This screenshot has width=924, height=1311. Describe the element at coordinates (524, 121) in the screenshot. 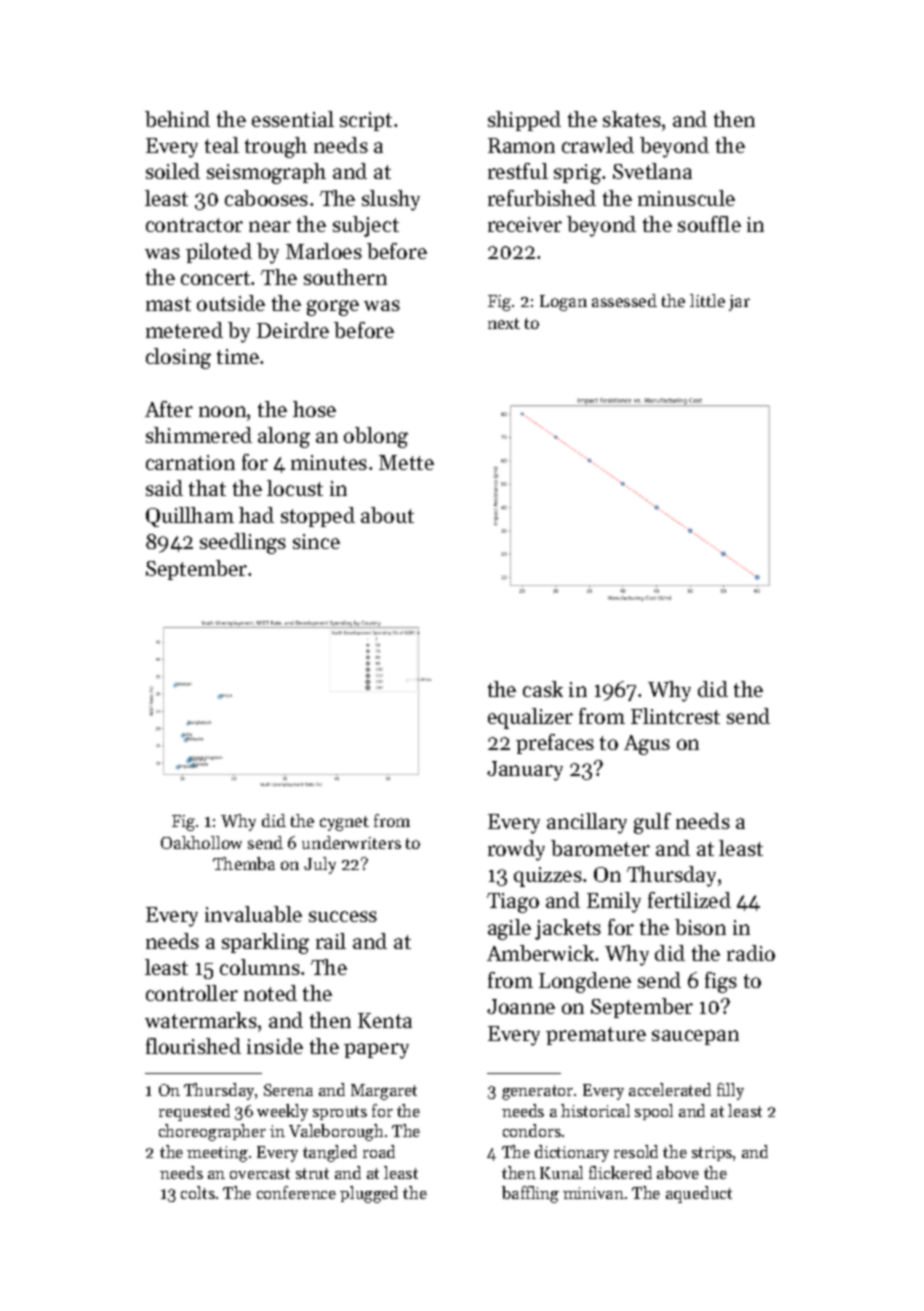

I see `shipped` at that location.
